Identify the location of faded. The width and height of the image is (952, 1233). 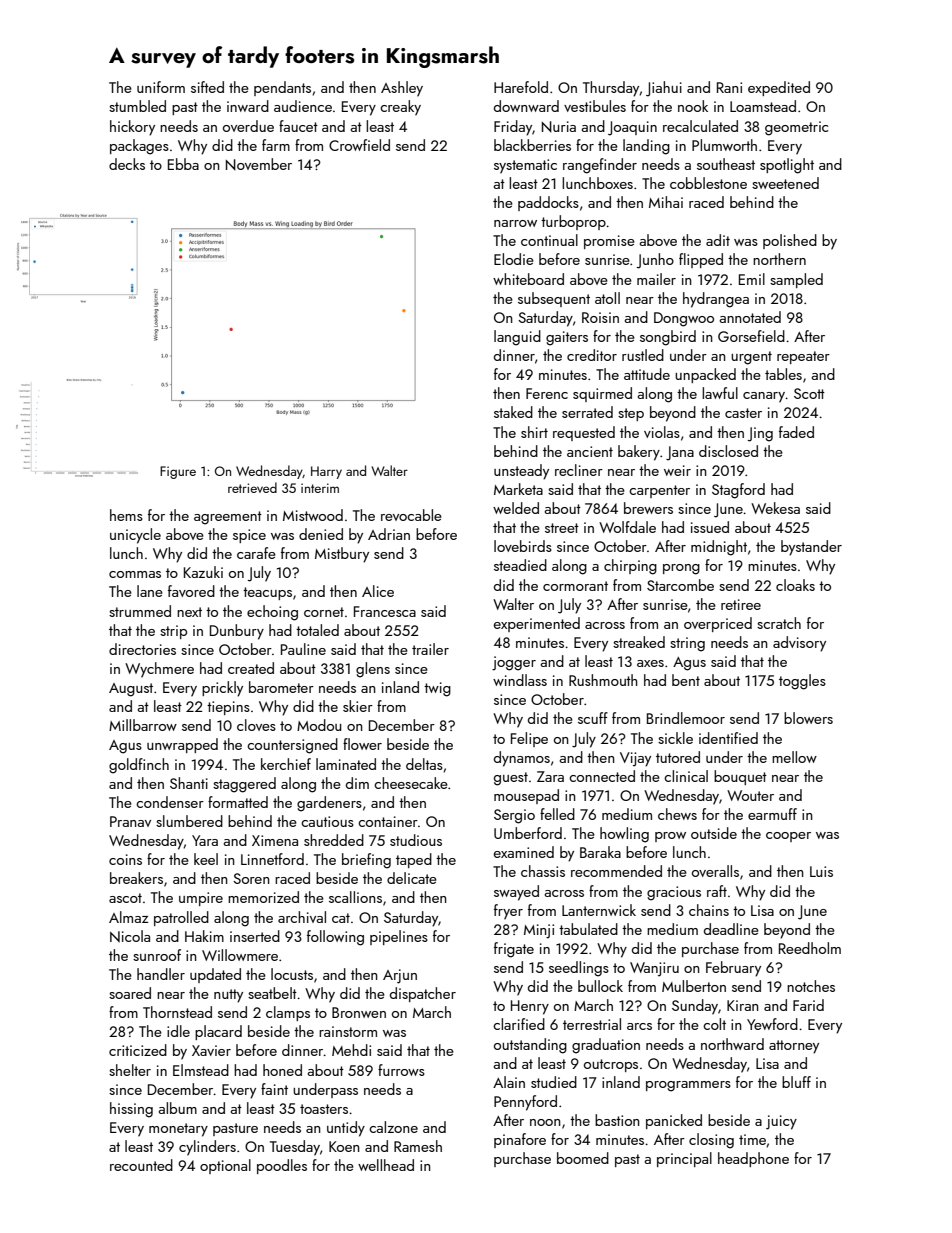
(796, 432).
